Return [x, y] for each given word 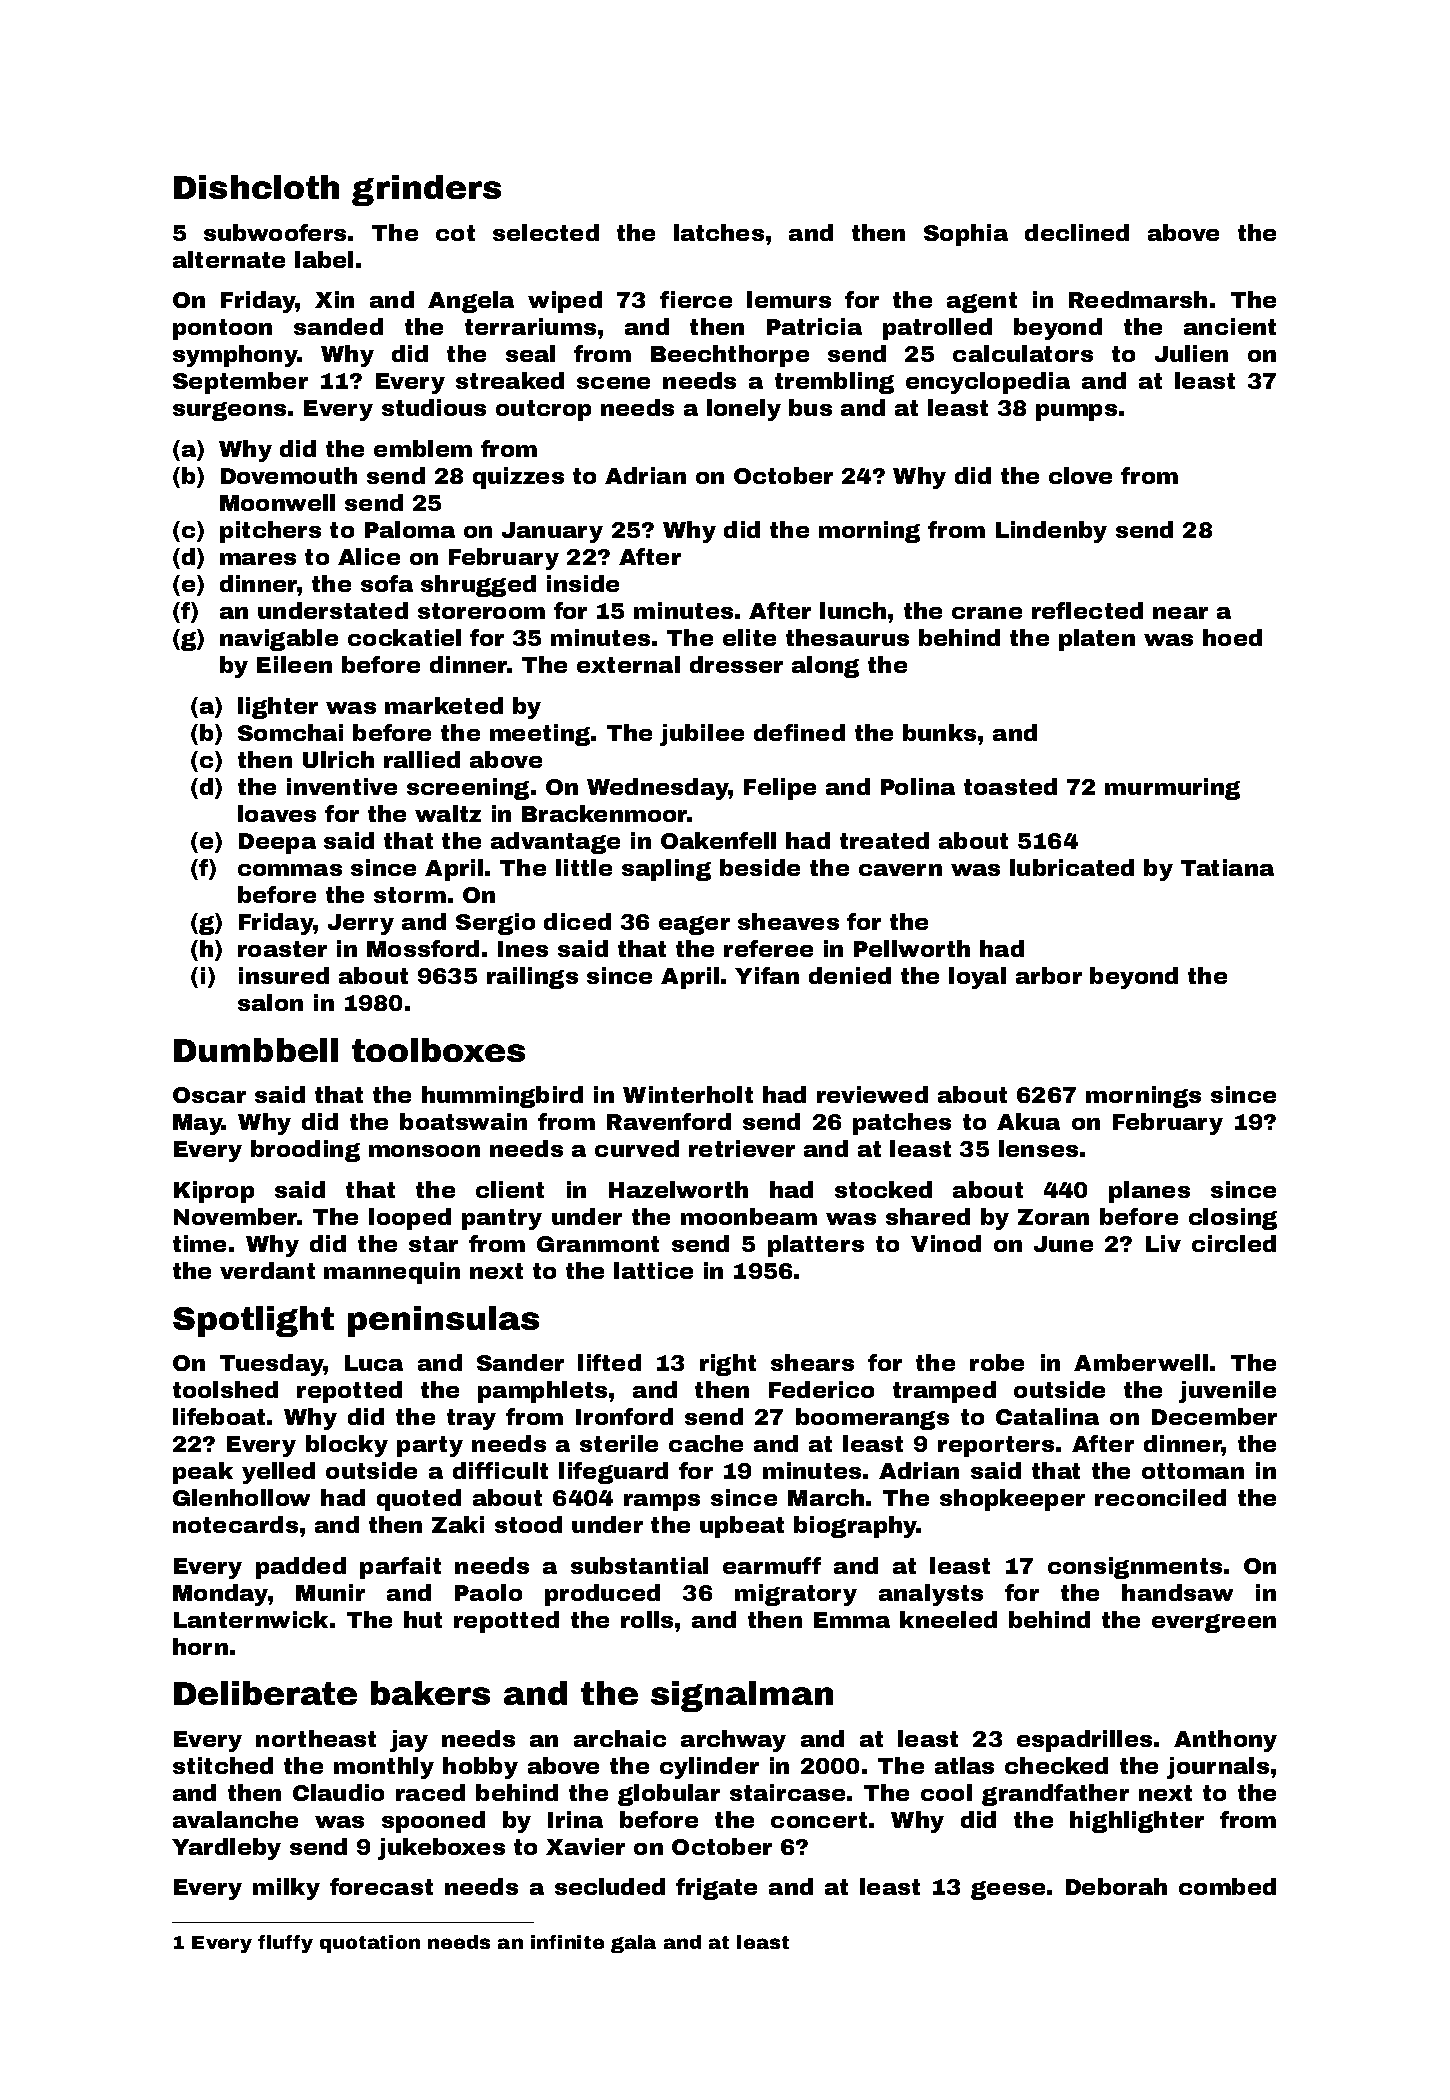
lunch [853, 610]
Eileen [294, 664]
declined [1077, 232]
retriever [742, 1148]
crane [987, 613]
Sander [520, 1362]
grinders [426, 190]
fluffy [285, 1944]
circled [1234, 1243]
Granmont [598, 1244]
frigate [716, 1889]
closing [1233, 1219]
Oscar [209, 1095]
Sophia [966, 235]
